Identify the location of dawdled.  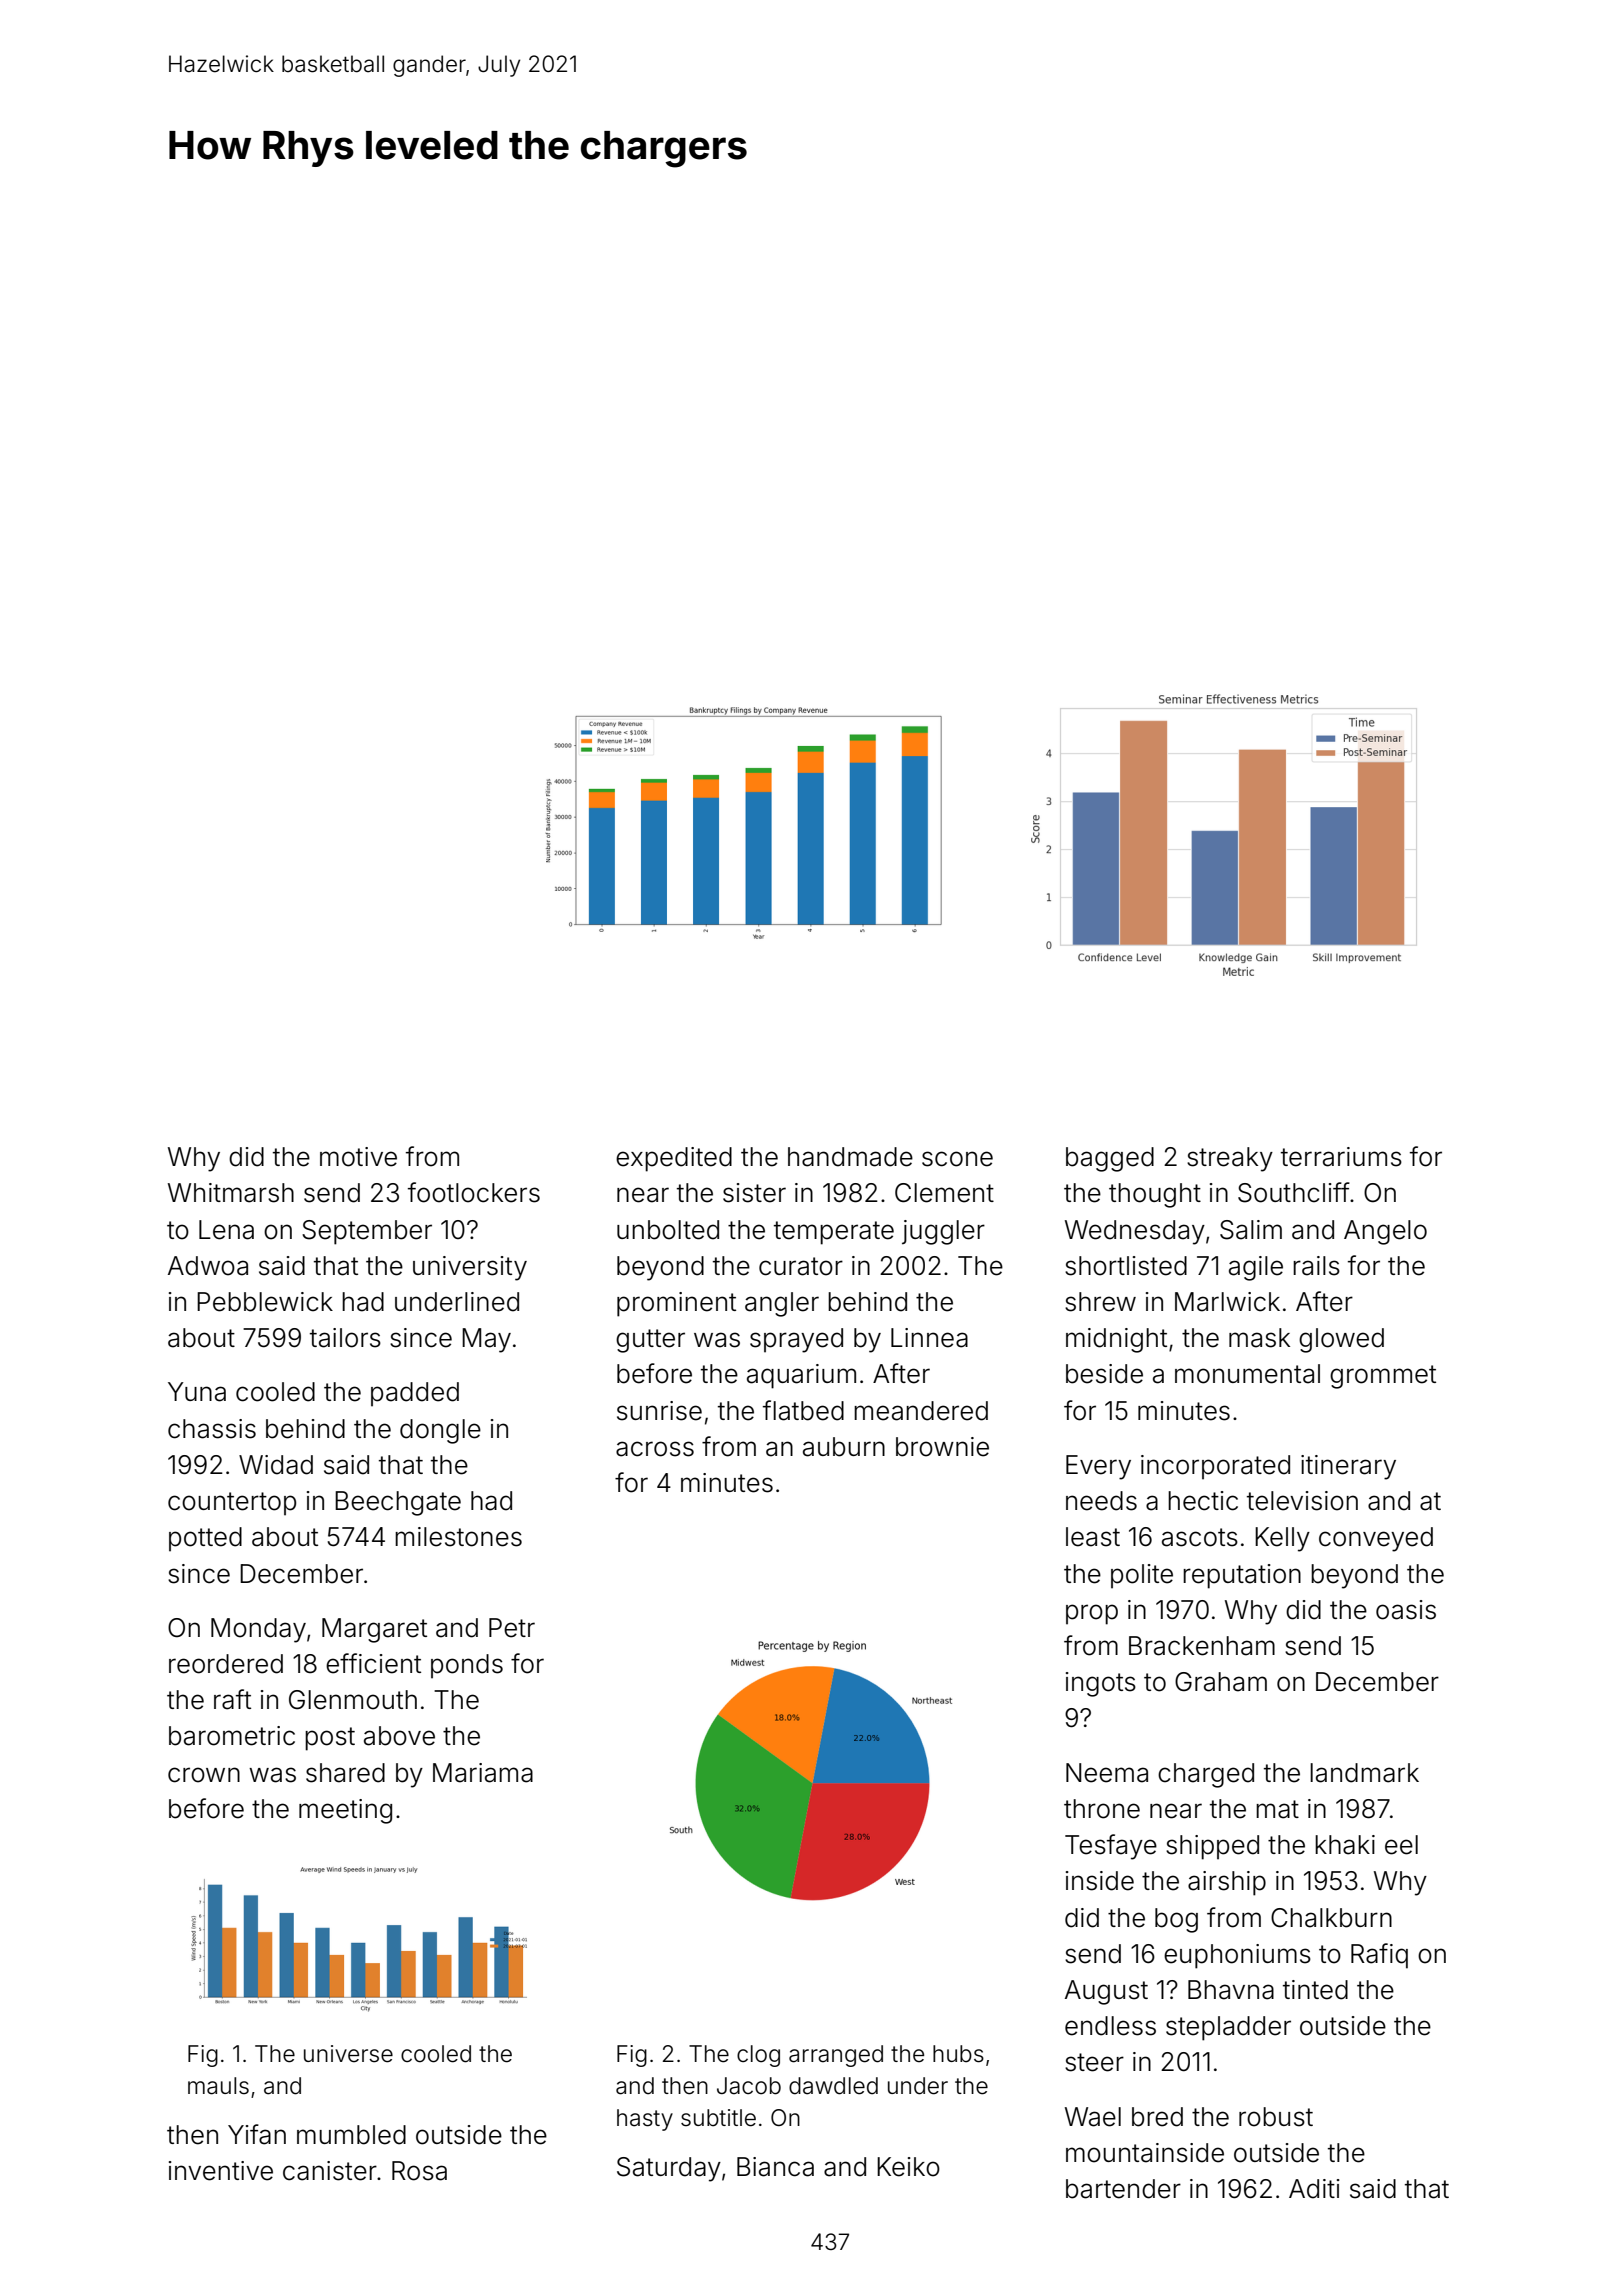
(833, 2086).
